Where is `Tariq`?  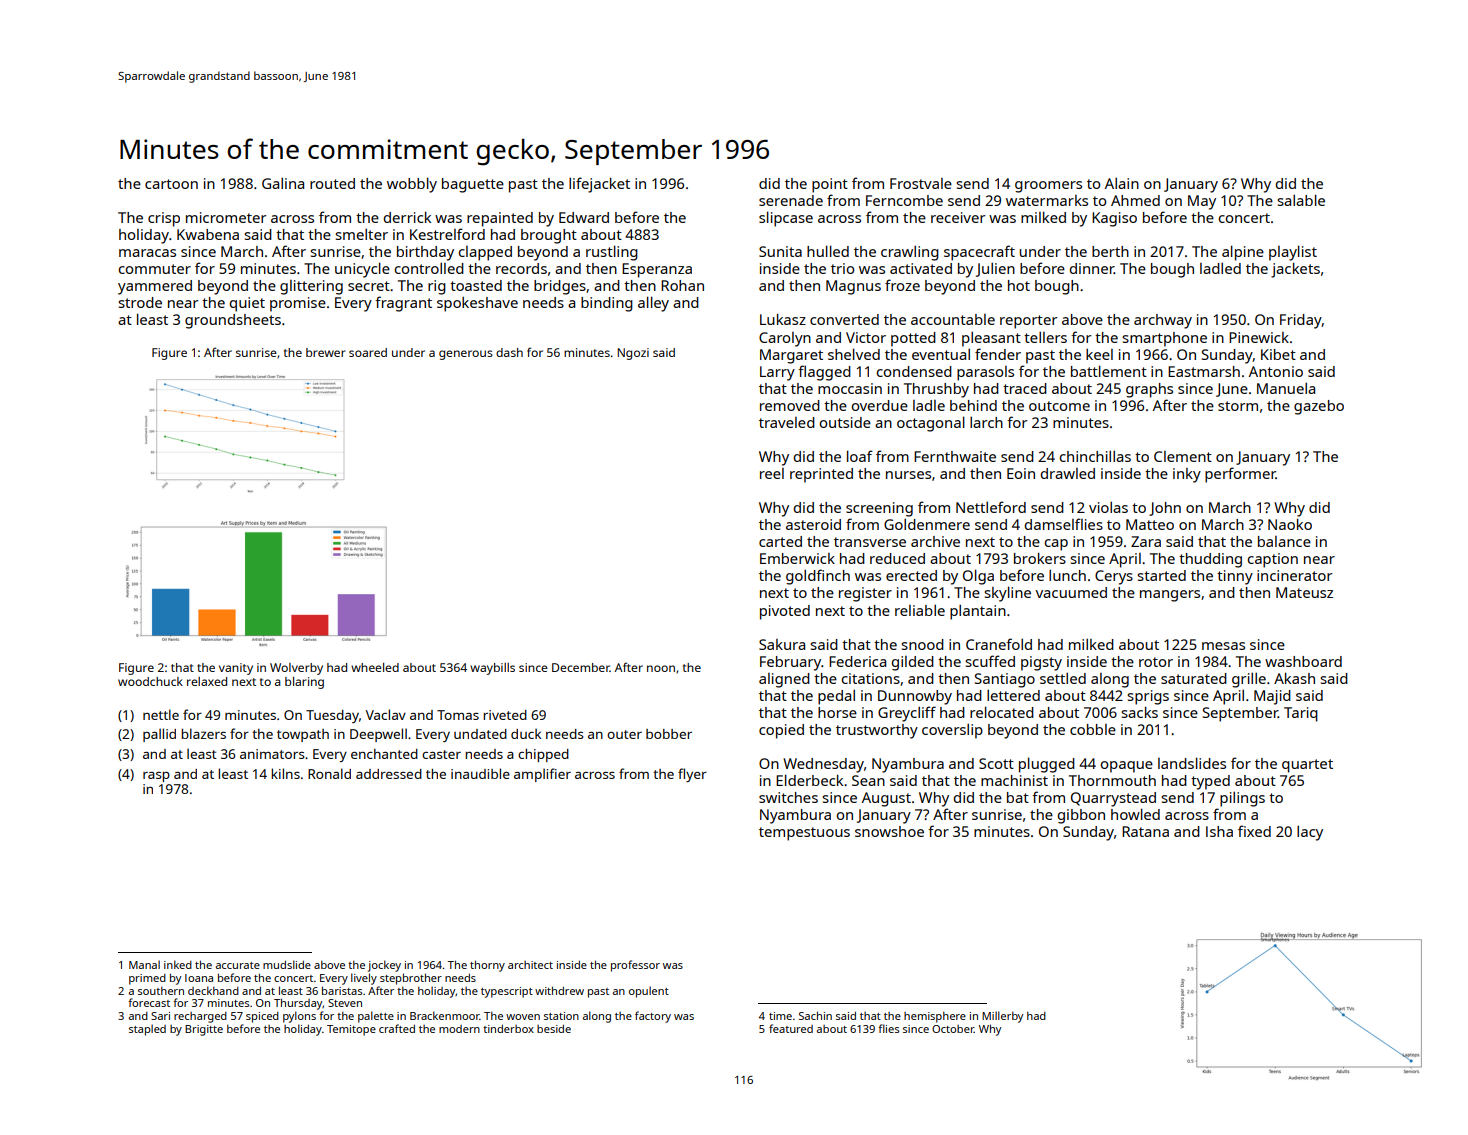
Tariq is located at coordinates (1301, 714).
